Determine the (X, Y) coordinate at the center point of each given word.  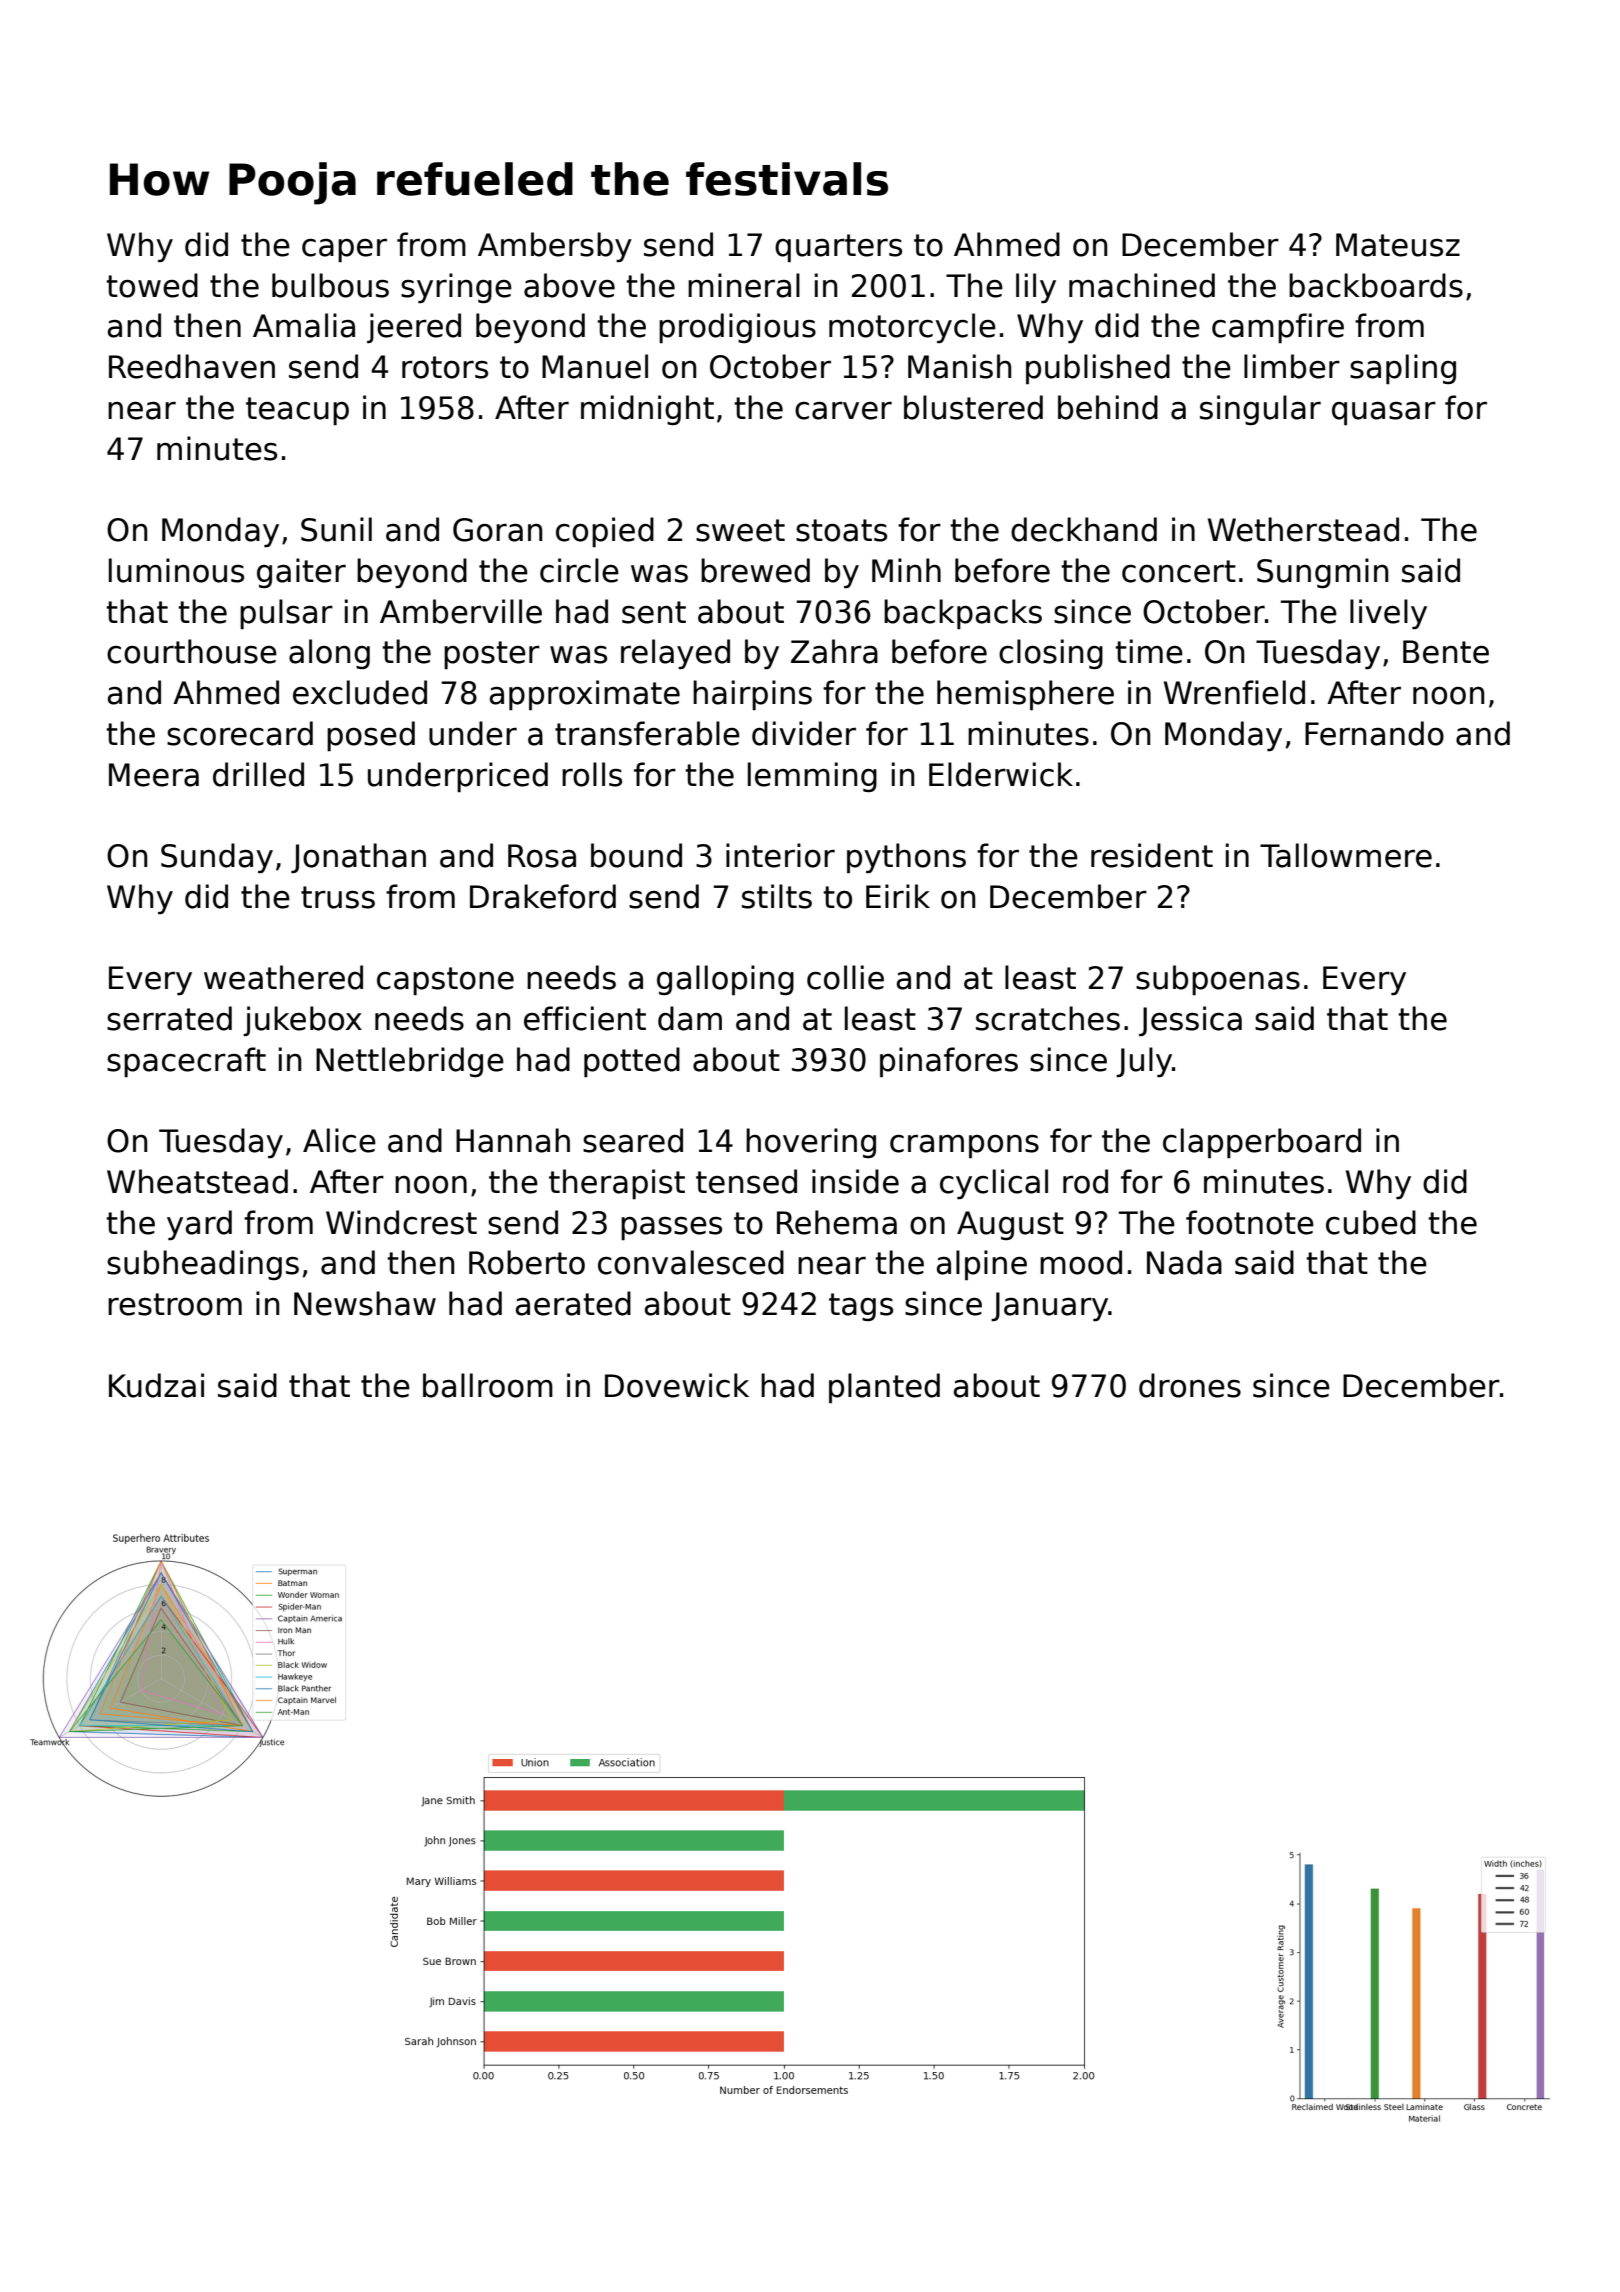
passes (671, 1228)
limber (1292, 366)
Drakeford (543, 896)
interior (780, 855)
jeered (414, 328)
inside (855, 1181)
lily (1036, 288)
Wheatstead (197, 1181)
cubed (1371, 1222)
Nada (1184, 1262)
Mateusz (1398, 245)
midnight (647, 410)
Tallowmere (1346, 855)
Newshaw (365, 1303)
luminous (176, 570)
